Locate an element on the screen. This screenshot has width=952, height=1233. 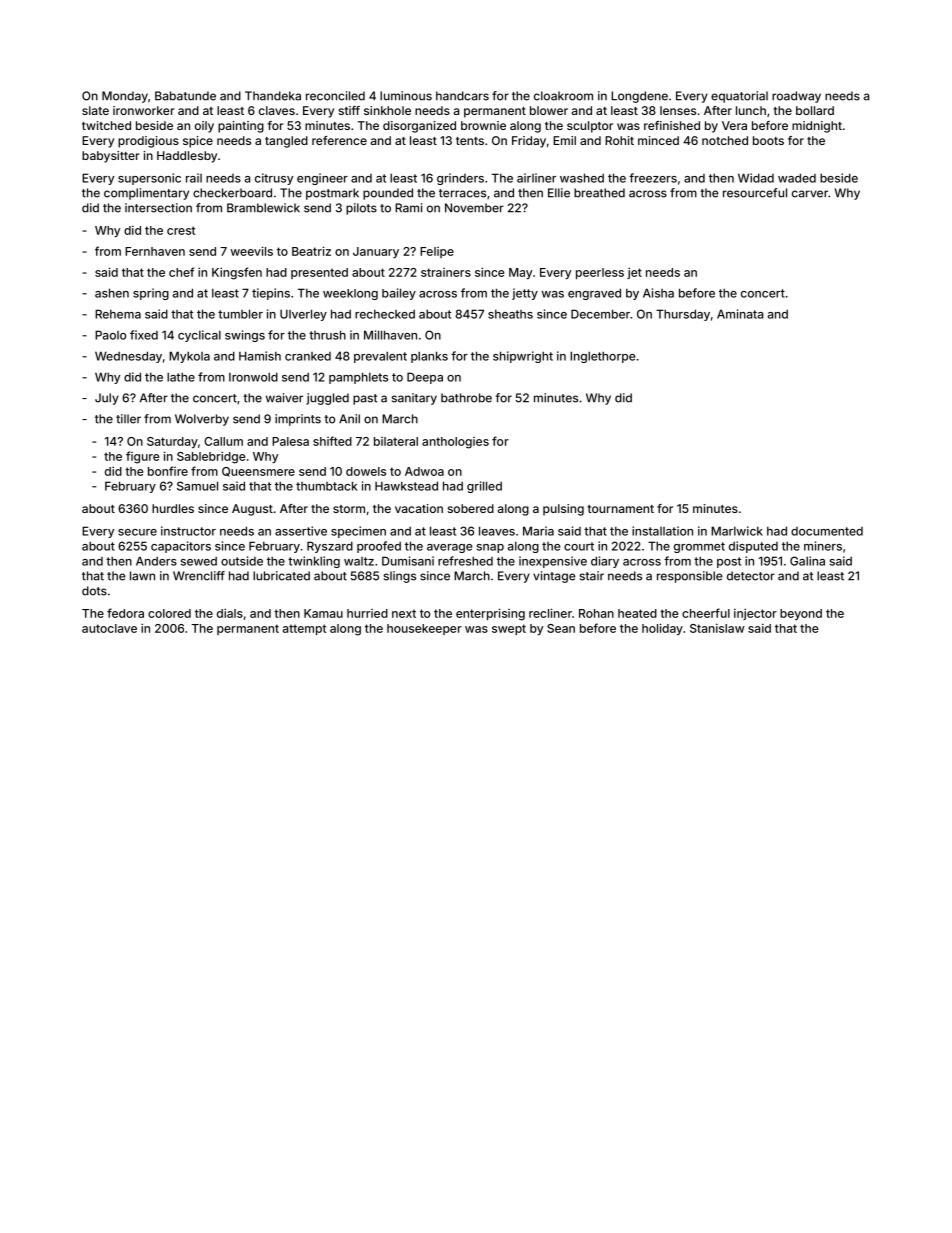
lubricated is located at coordinates (281, 576).
